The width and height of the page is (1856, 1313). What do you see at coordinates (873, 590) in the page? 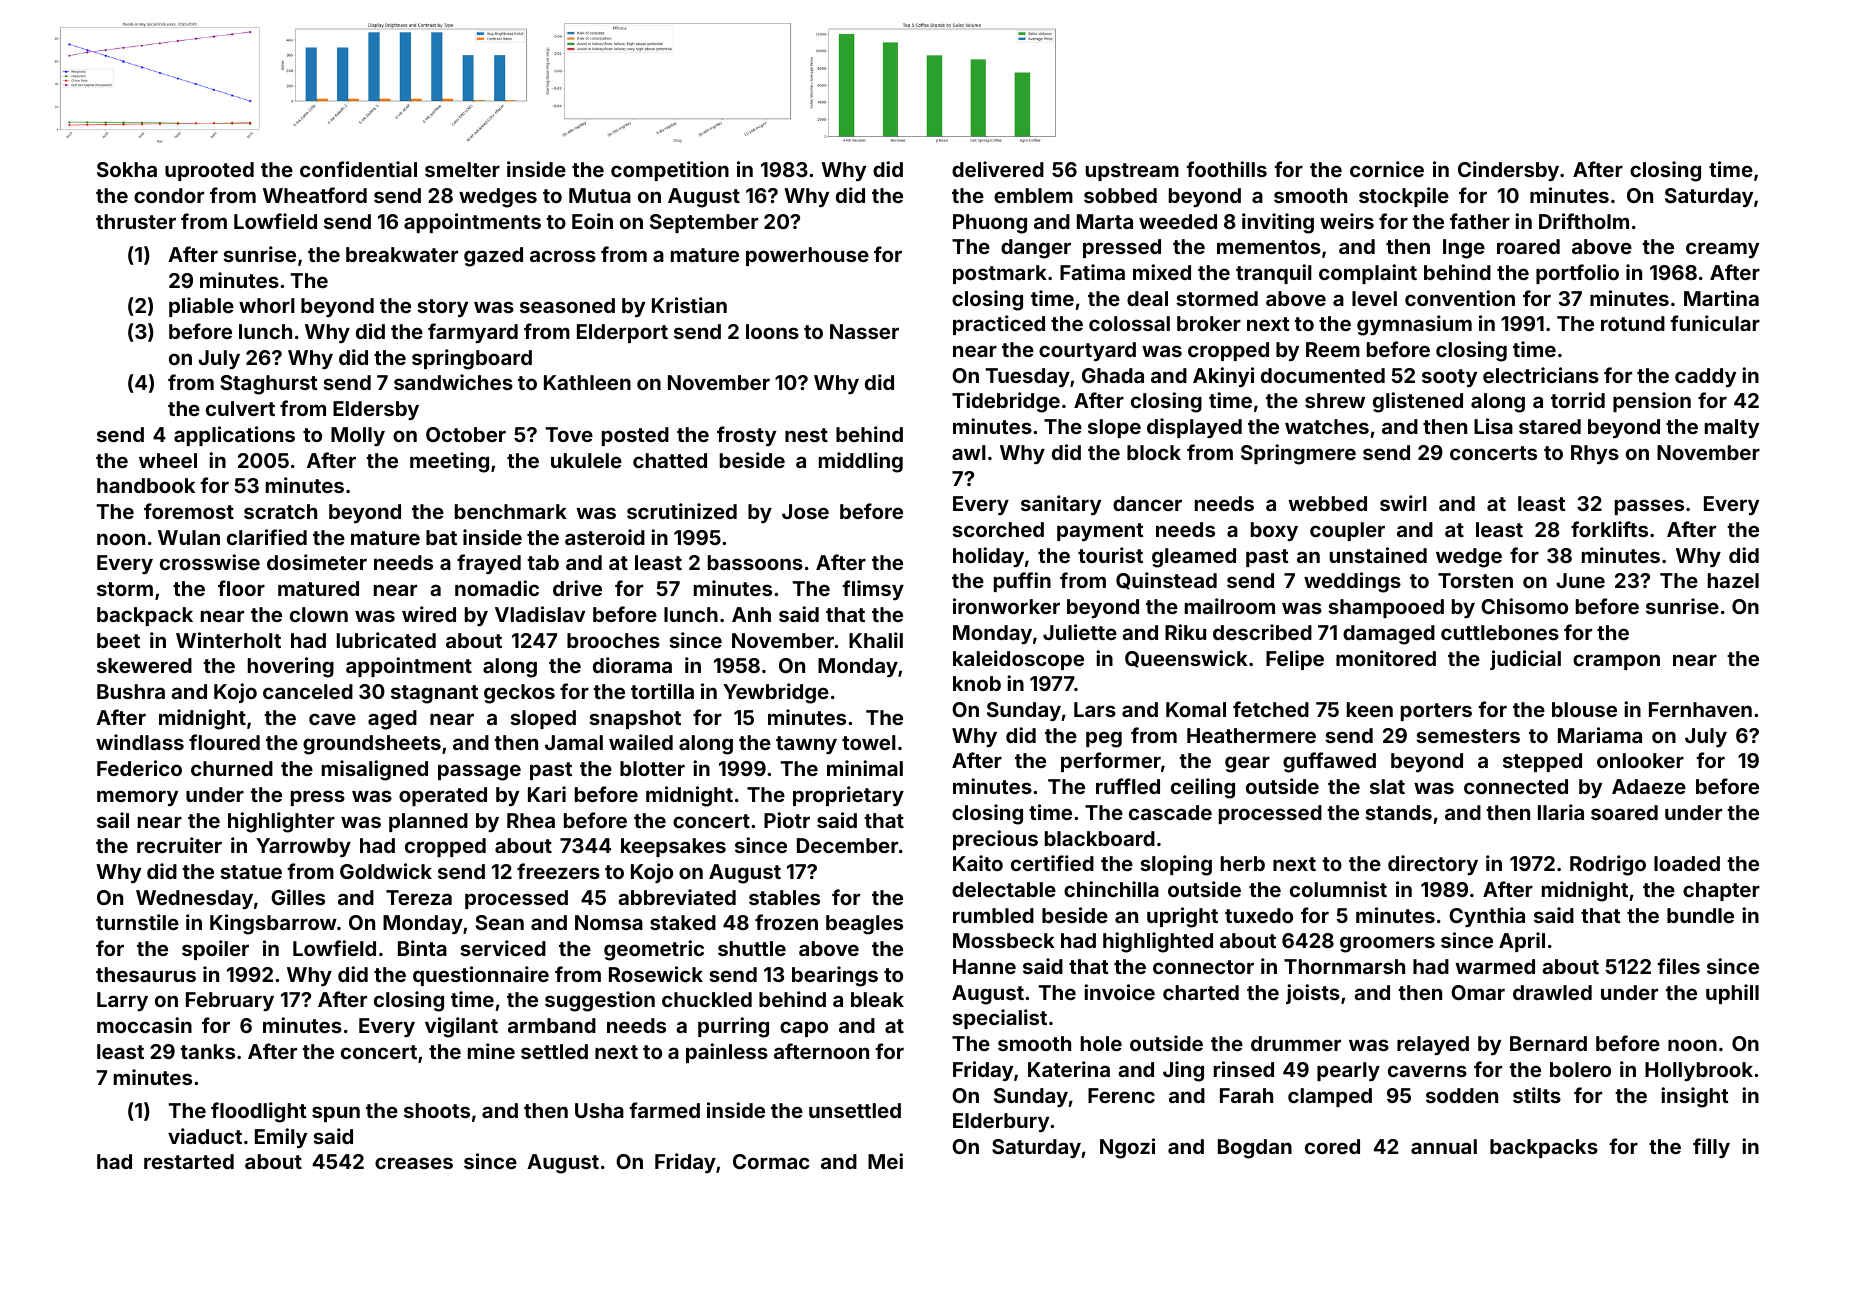
I see `flimsy` at bounding box center [873, 590].
